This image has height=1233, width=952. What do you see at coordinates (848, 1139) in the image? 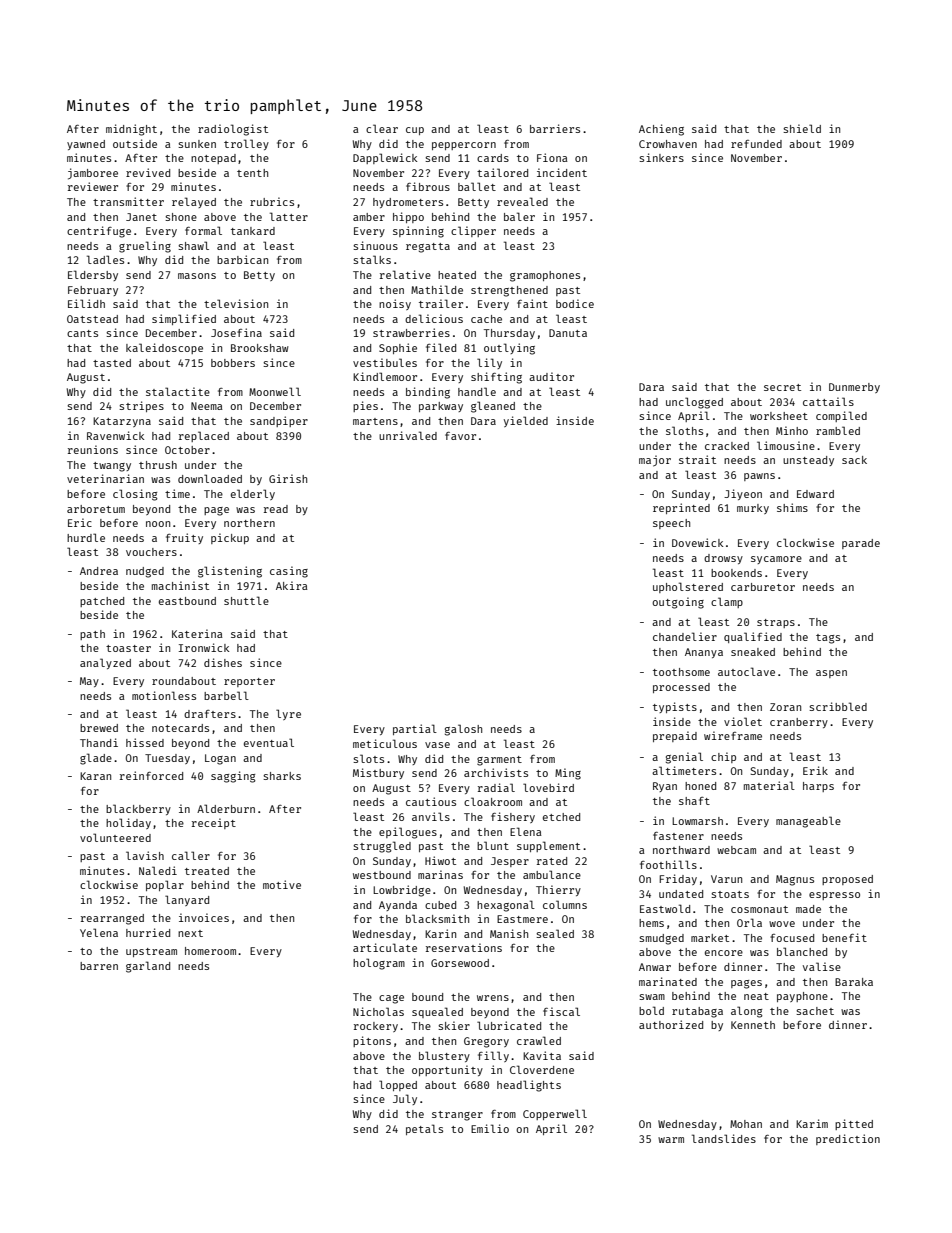
I see `prediction` at bounding box center [848, 1139].
